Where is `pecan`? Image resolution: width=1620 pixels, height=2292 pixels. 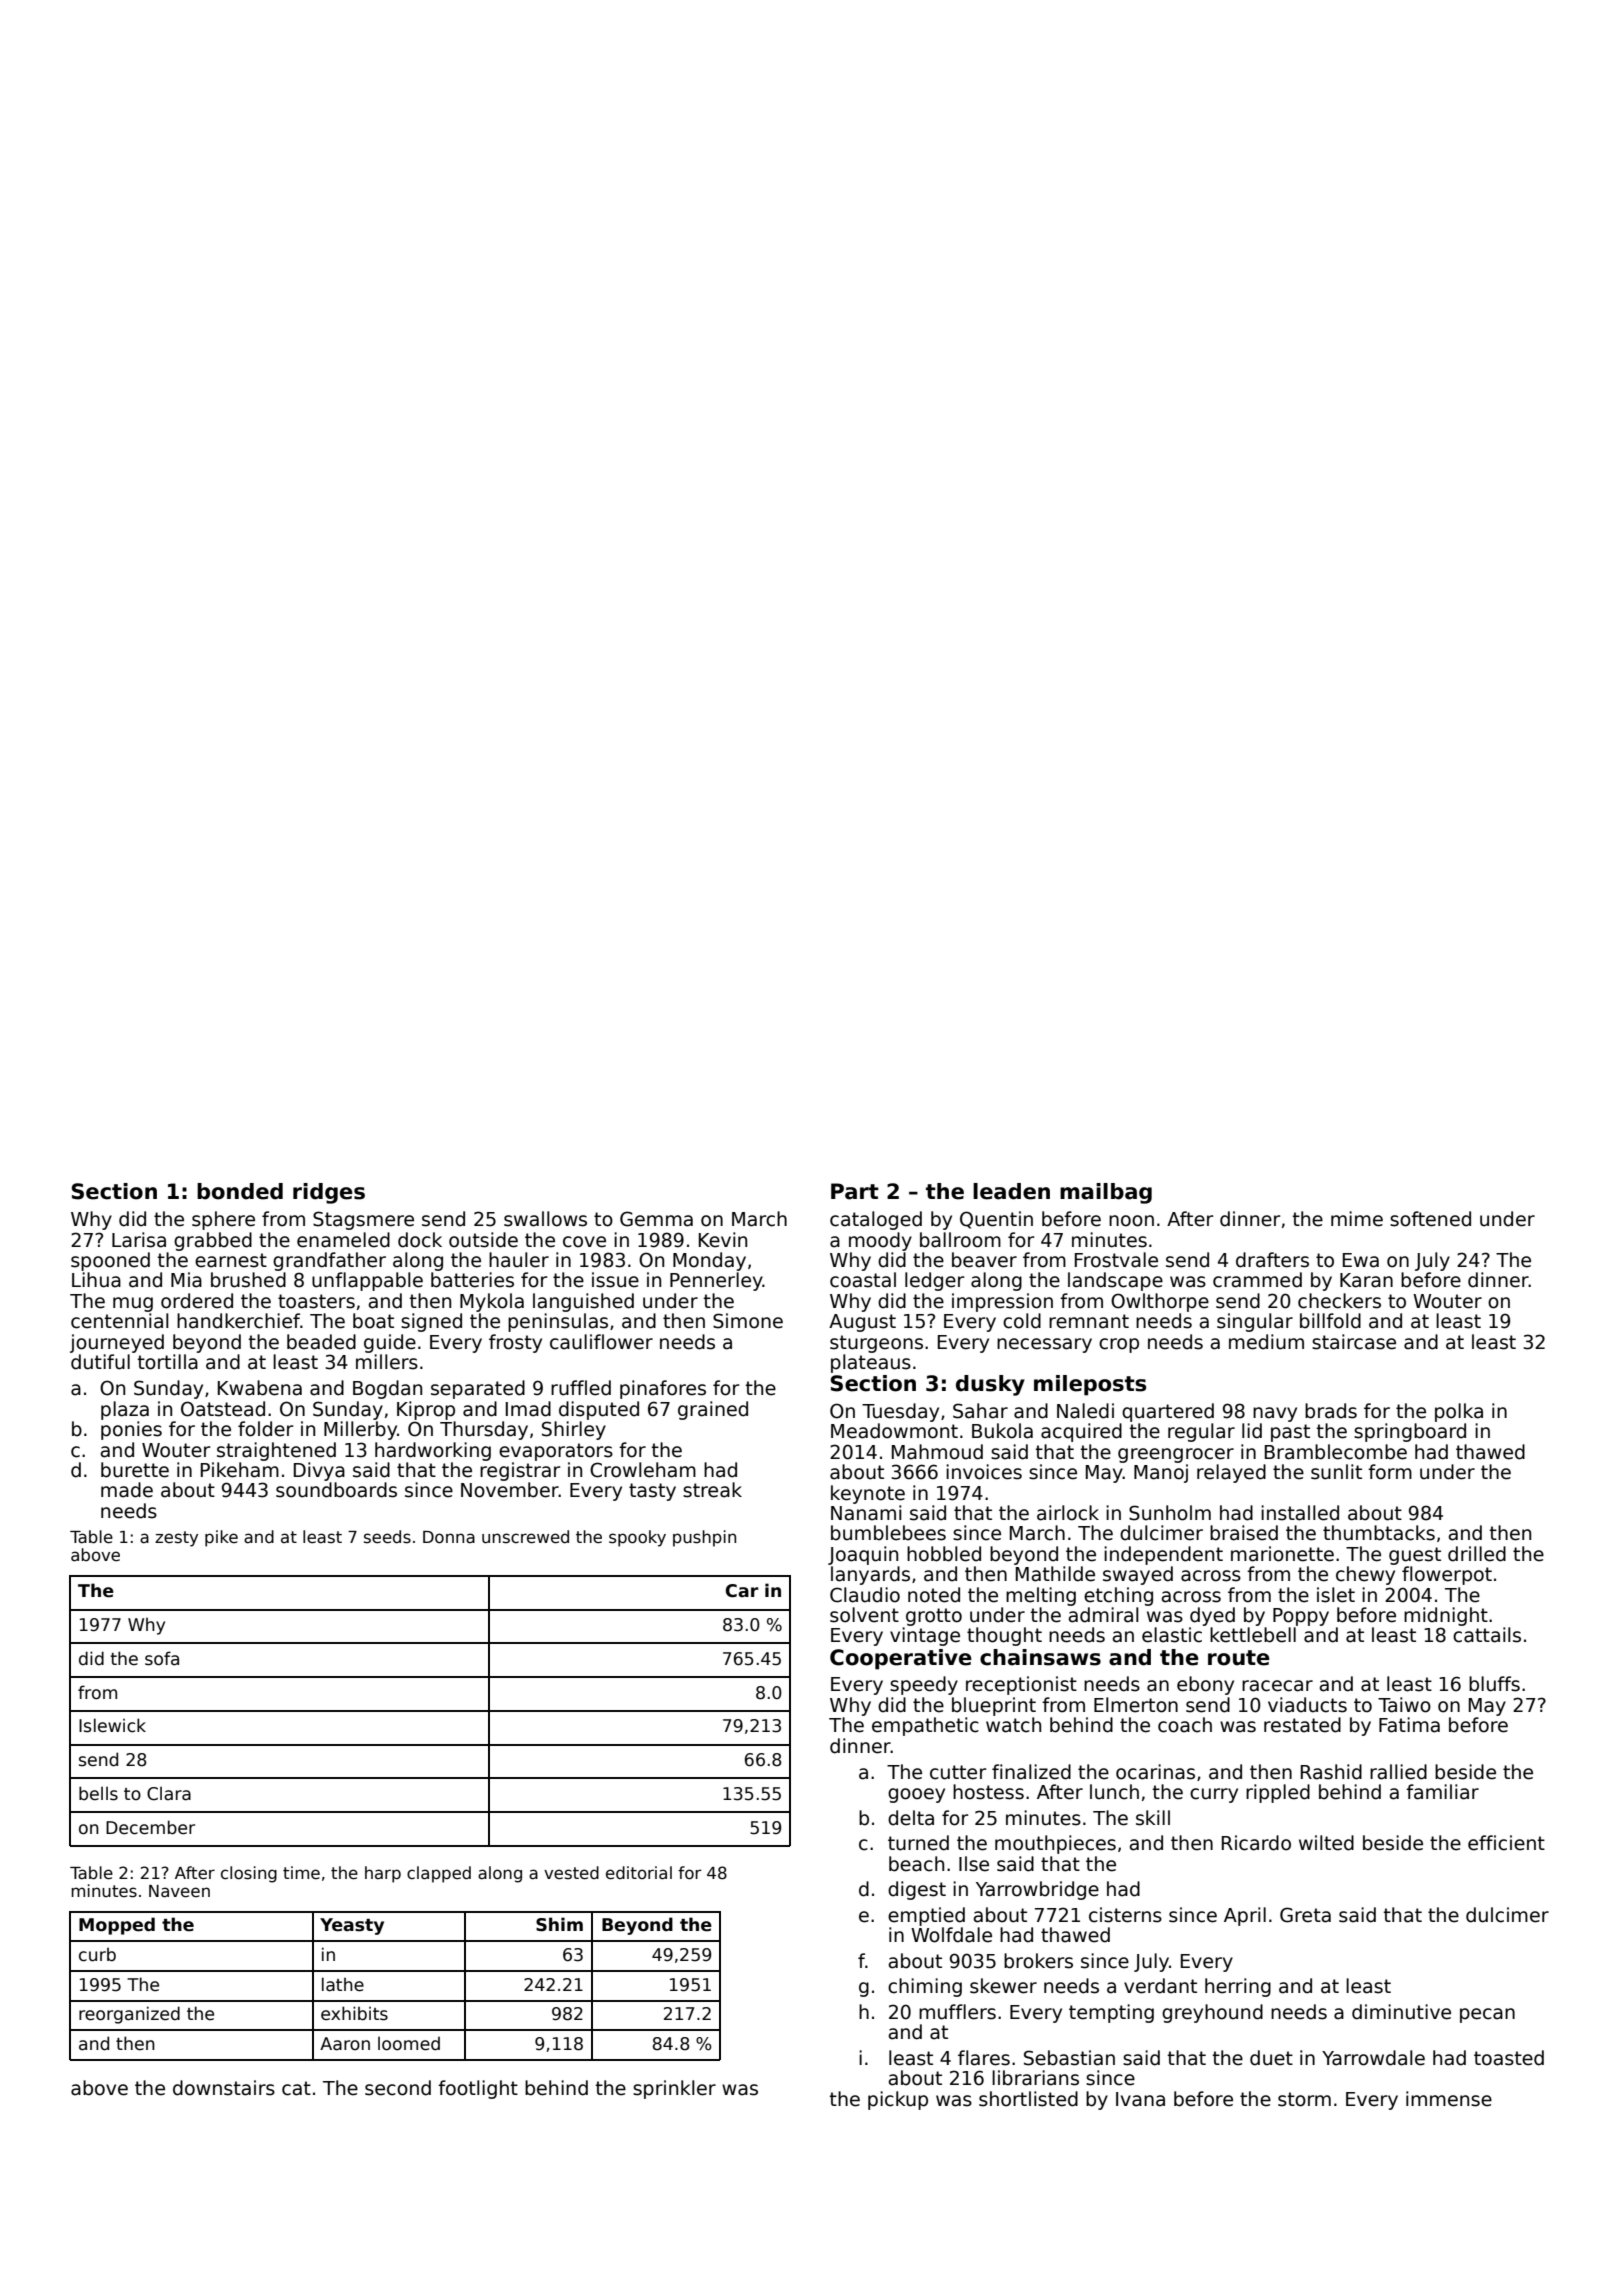
pecan is located at coordinates (1487, 2015).
